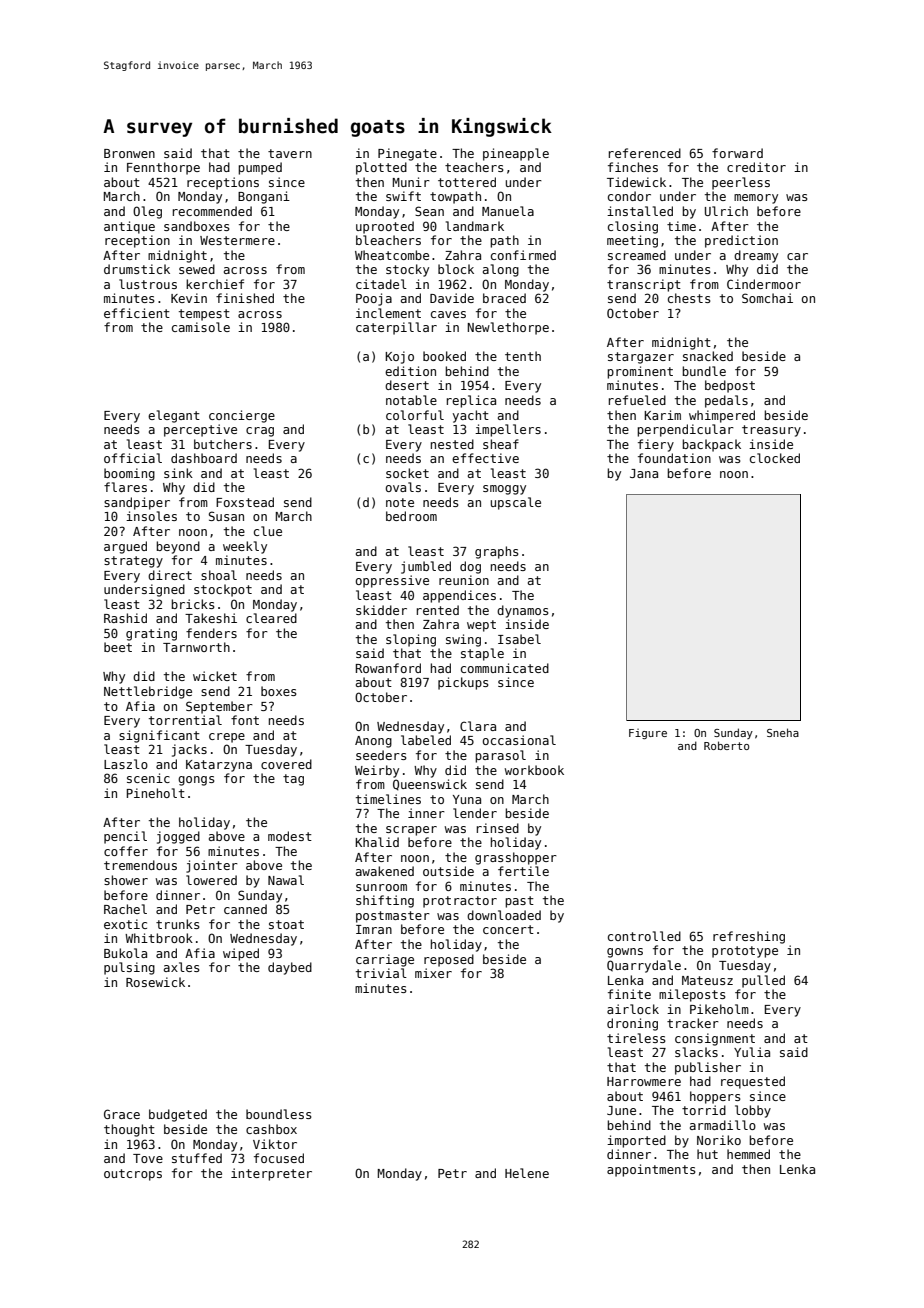  I want to click on Nettlebridge, so click(148, 692).
